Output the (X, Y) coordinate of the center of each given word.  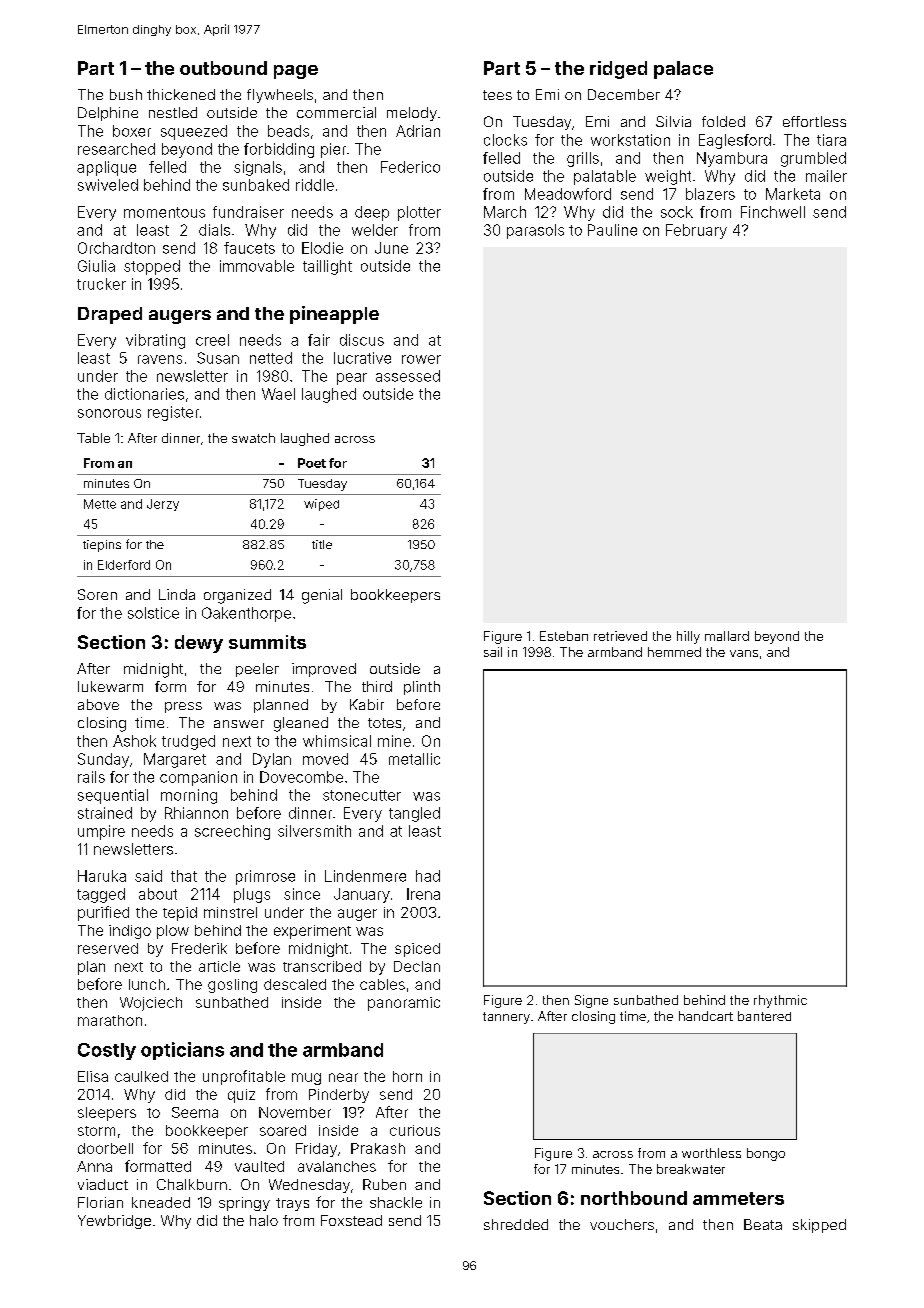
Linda (177, 594)
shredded (516, 1224)
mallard (727, 636)
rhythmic (780, 1001)
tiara (831, 140)
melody (412, 114)
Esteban (564, 636)
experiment (312, 932)
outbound (223, 68)
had (428, 876)
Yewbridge (114, 1222)
